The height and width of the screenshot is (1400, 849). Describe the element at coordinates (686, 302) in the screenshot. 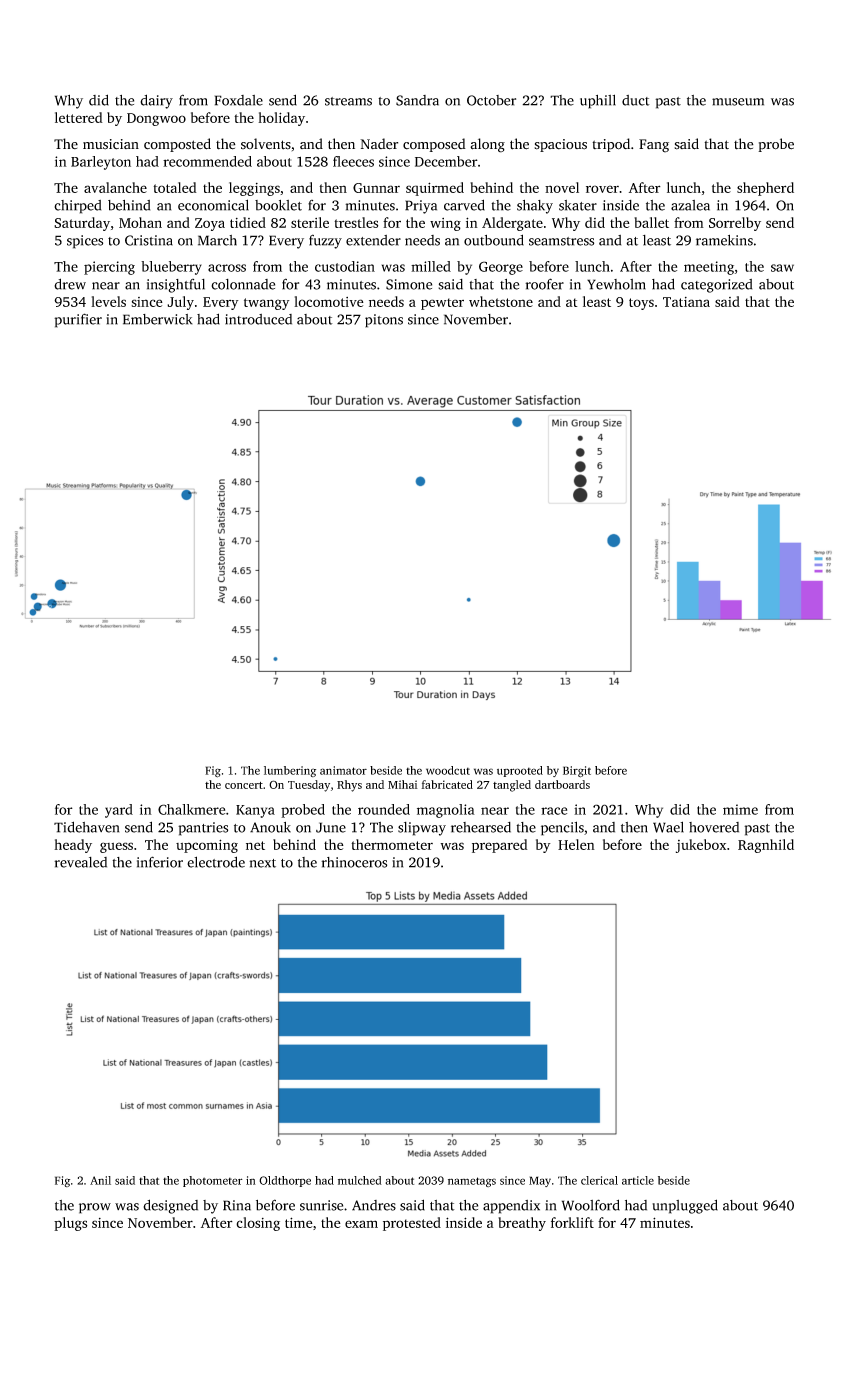

I see `Tatiana` at that location.
